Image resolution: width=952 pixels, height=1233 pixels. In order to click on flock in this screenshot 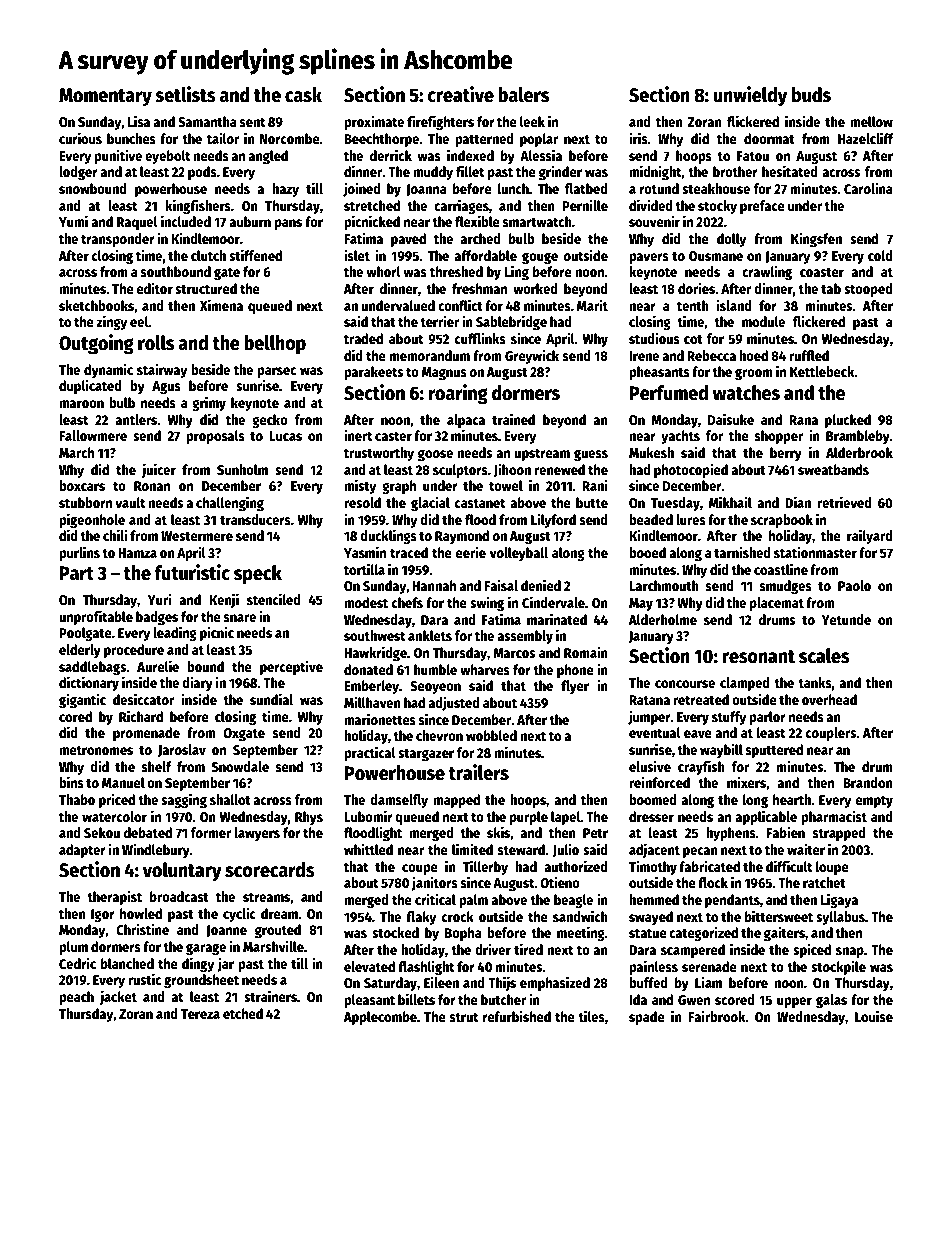, I will do `click(713, 882)`.
